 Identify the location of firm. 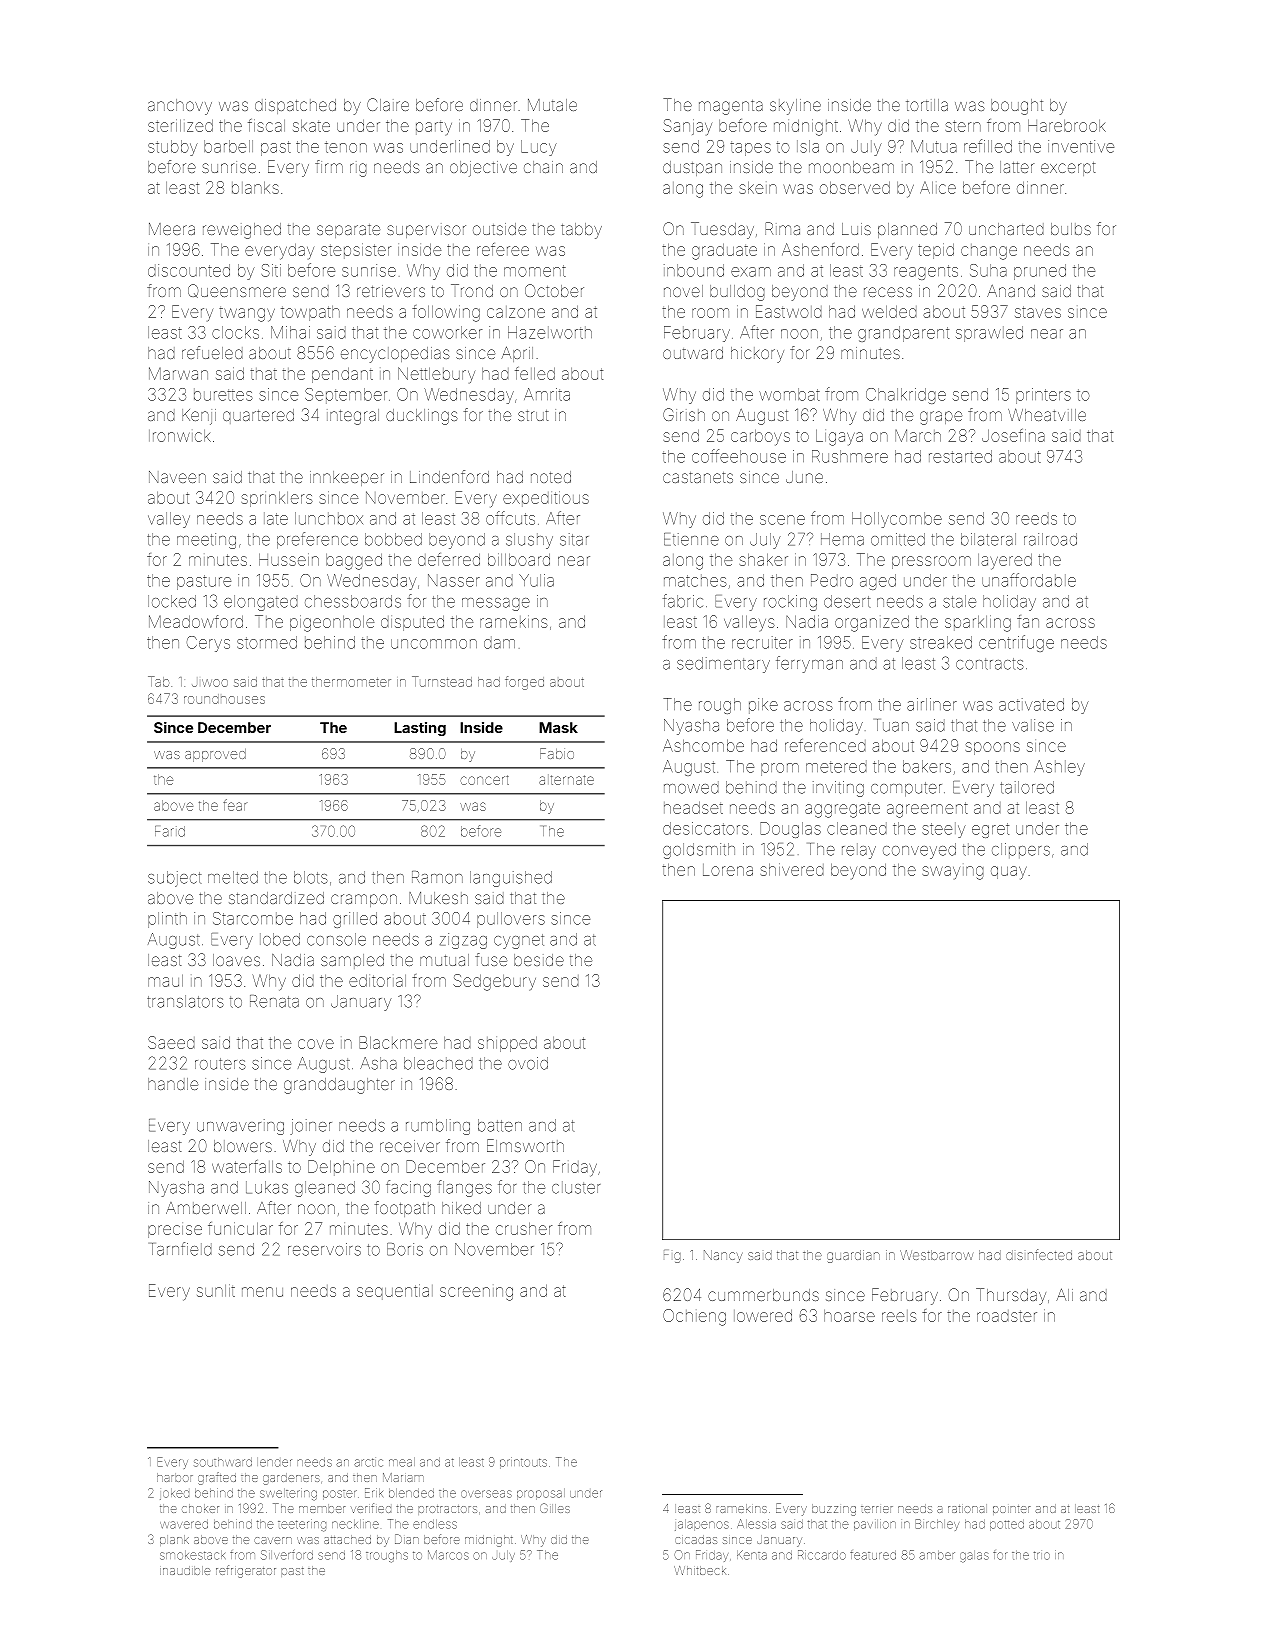
(329, 166).
